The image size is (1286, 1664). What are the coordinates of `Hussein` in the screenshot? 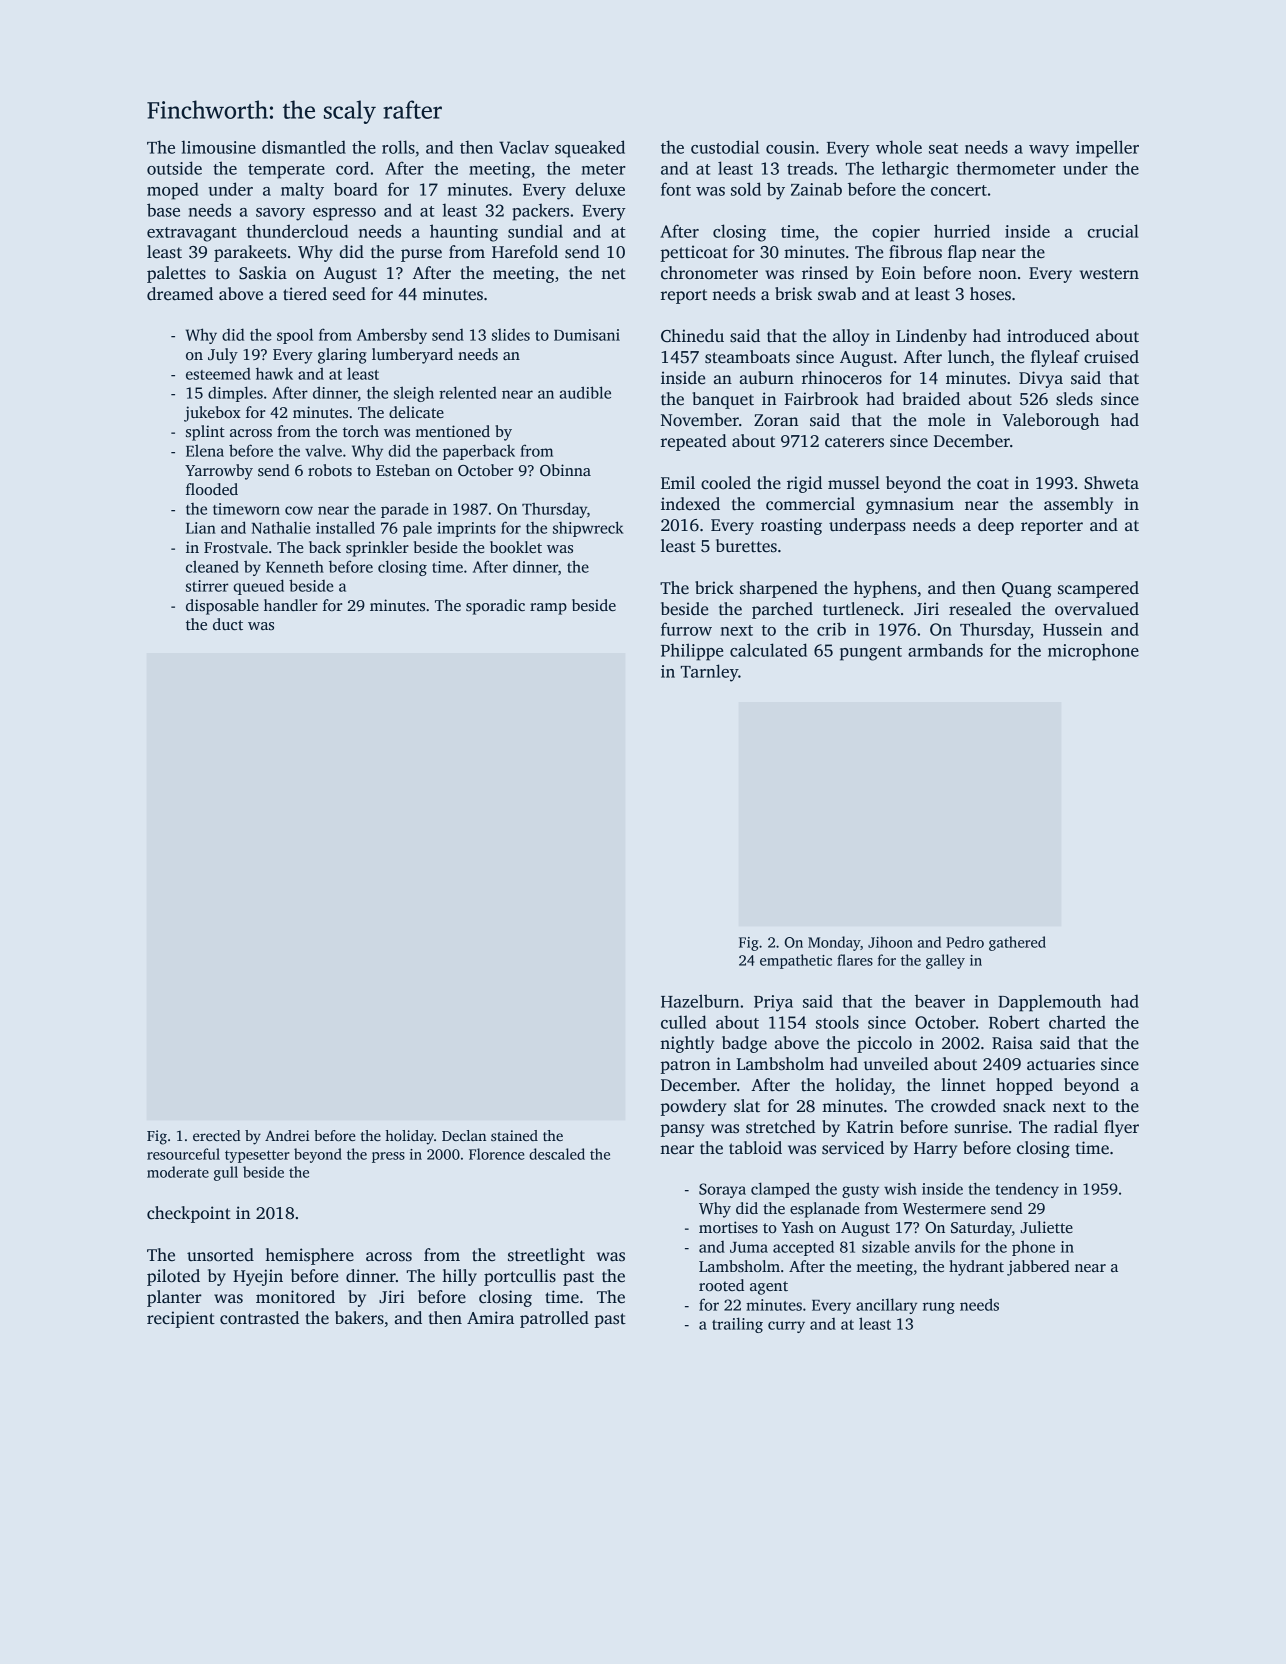 It's located at (1072, 629).
